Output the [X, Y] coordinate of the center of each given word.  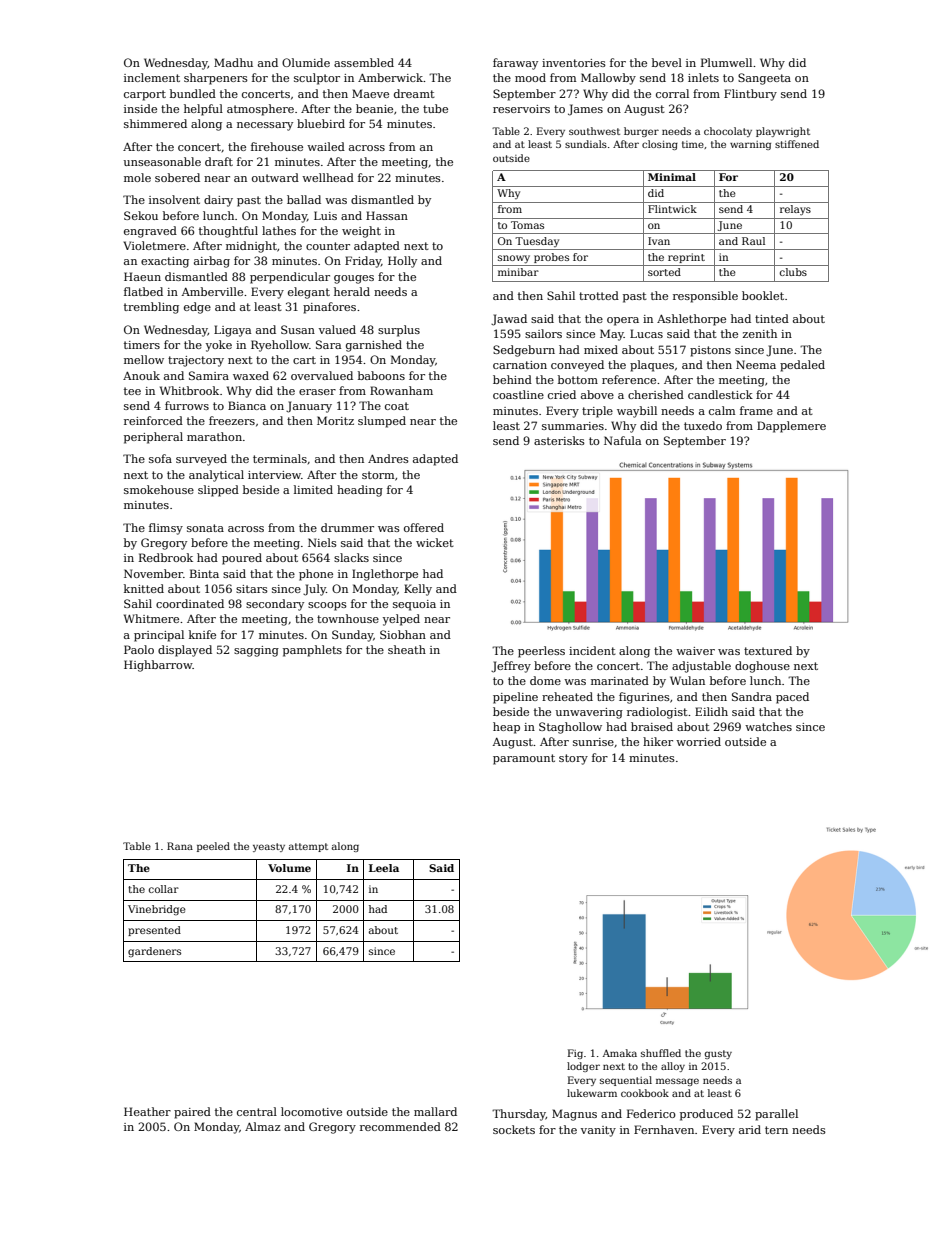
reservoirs [521, 109]
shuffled [661, 1053]
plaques [652, 366]
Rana [180, 846]
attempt [308, 847]
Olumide [306, 62]
